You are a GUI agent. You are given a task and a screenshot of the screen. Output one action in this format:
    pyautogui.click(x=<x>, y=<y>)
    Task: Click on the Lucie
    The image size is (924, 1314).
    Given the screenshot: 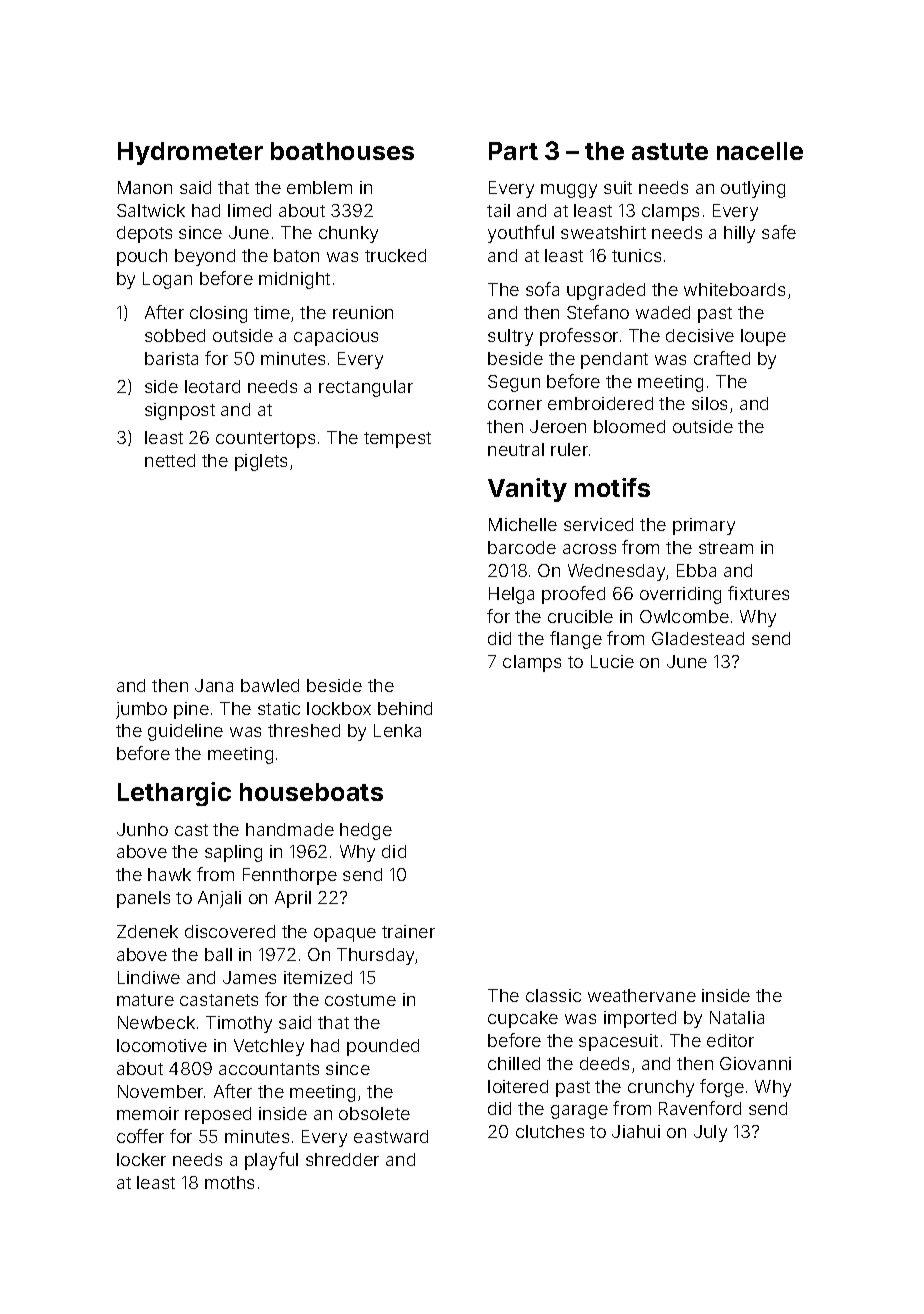 What is the action you would take?
    pyautogui.click(x=612, y=661)
